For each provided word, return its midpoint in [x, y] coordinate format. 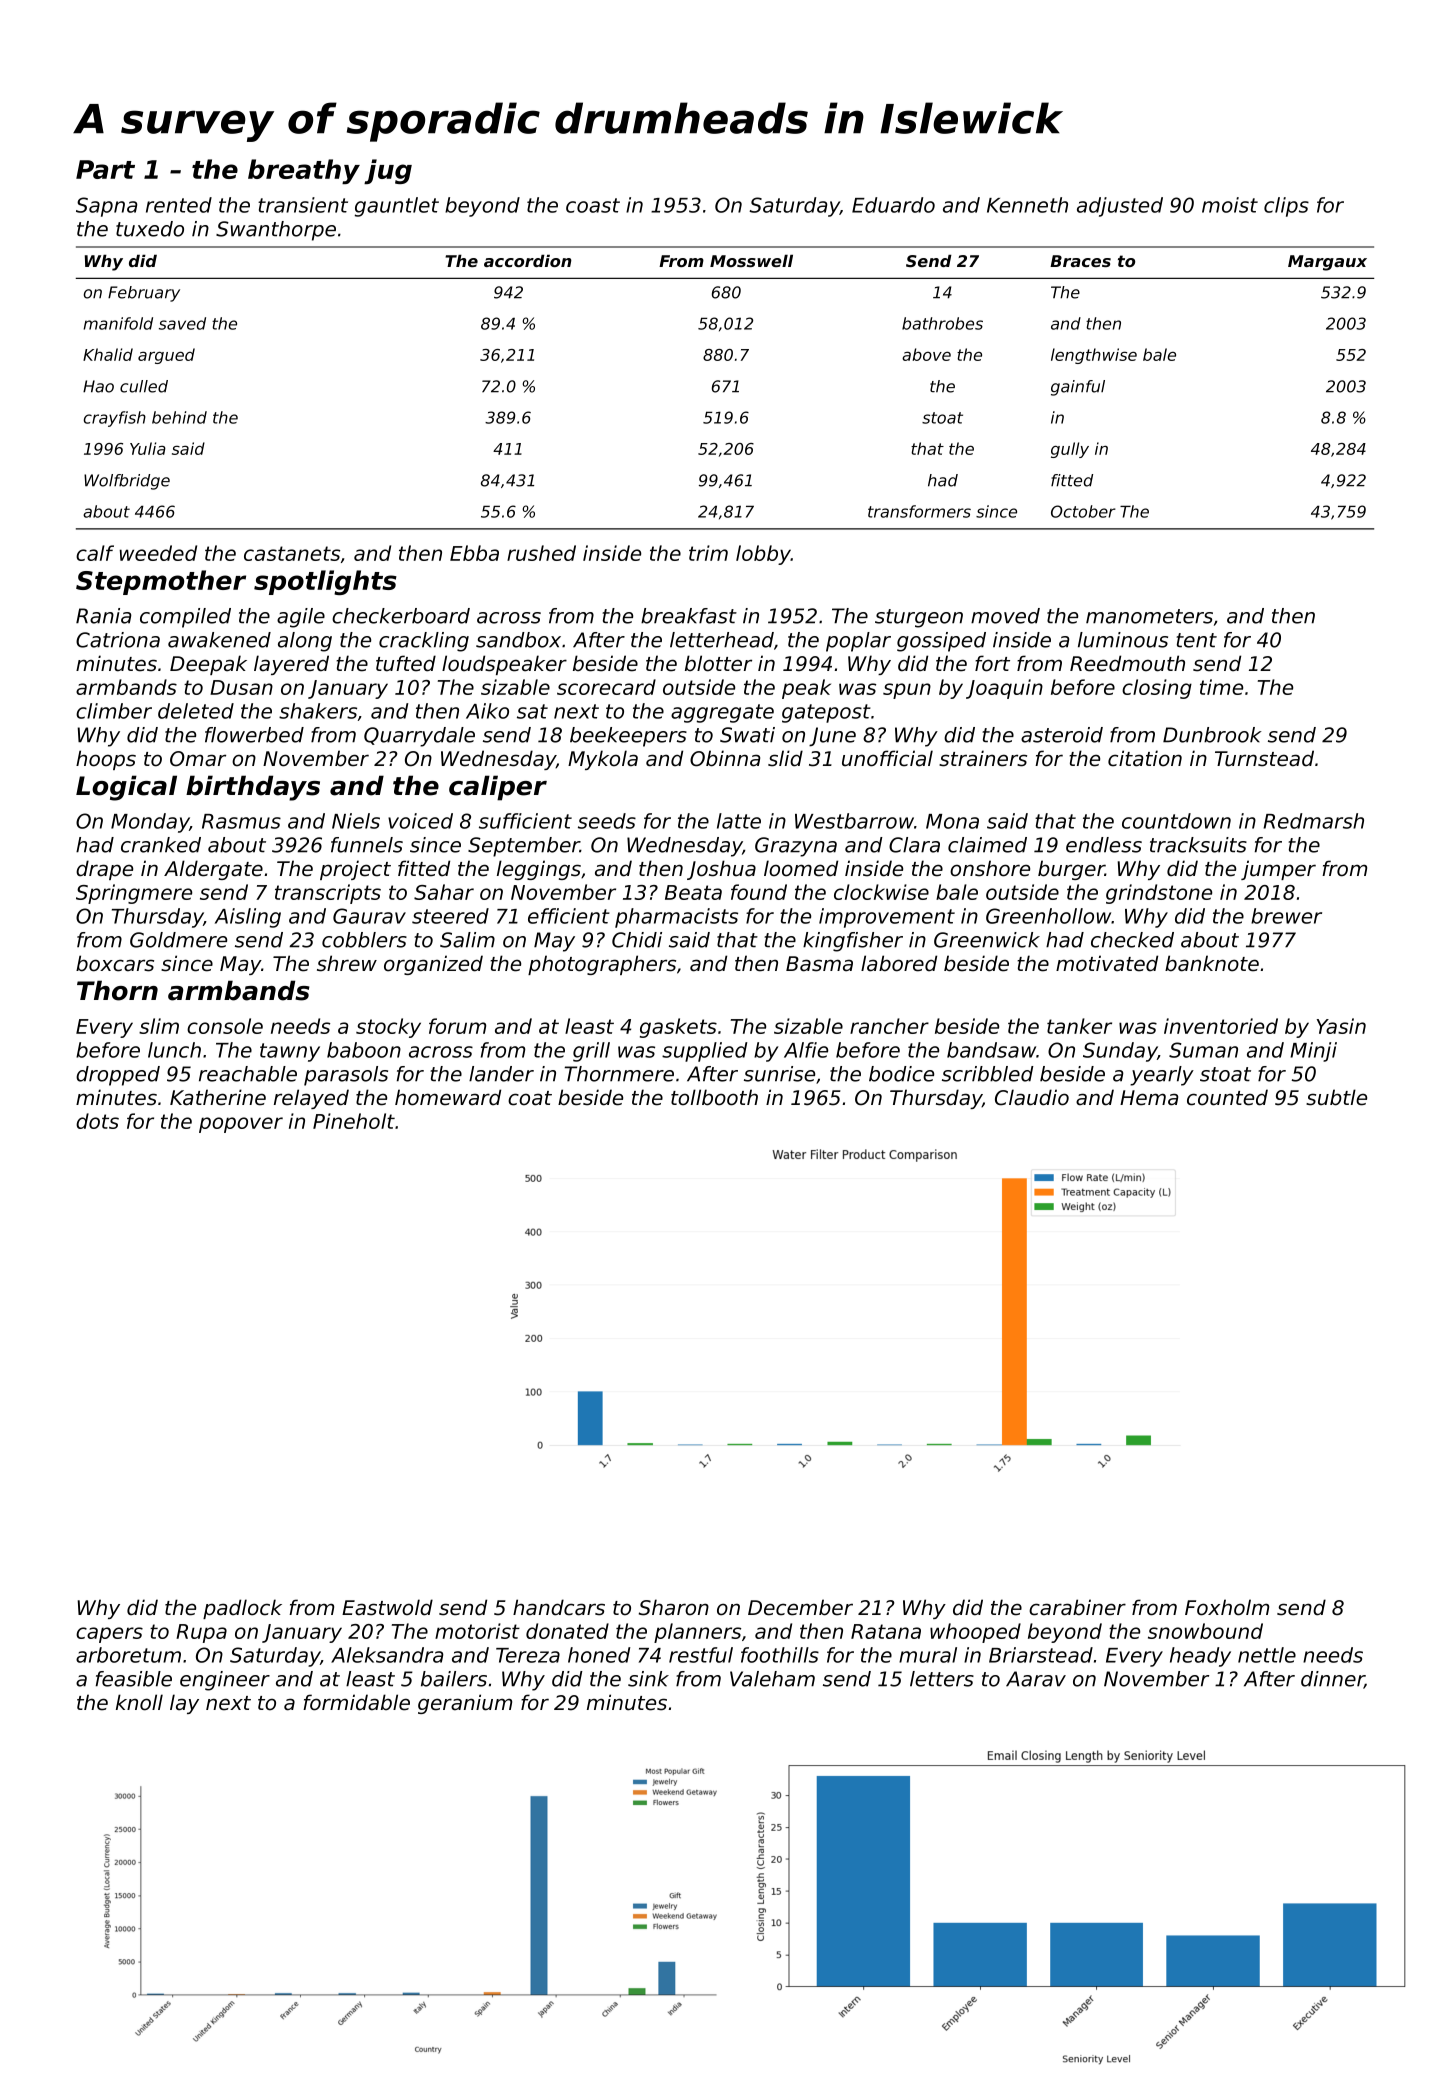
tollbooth [714, 1097]
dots [97, 1121]
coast [593, 205]
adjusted [1120, 207]
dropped [118, 1076]
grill [591, 1052]
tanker [1079, 1026]
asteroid [1062, 735]
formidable [356, 1702]
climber [114, 711]
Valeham [772, 1679]
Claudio [1032, 1097]
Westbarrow [854, 821]
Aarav [1036, 1679]
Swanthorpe [276, 231]
